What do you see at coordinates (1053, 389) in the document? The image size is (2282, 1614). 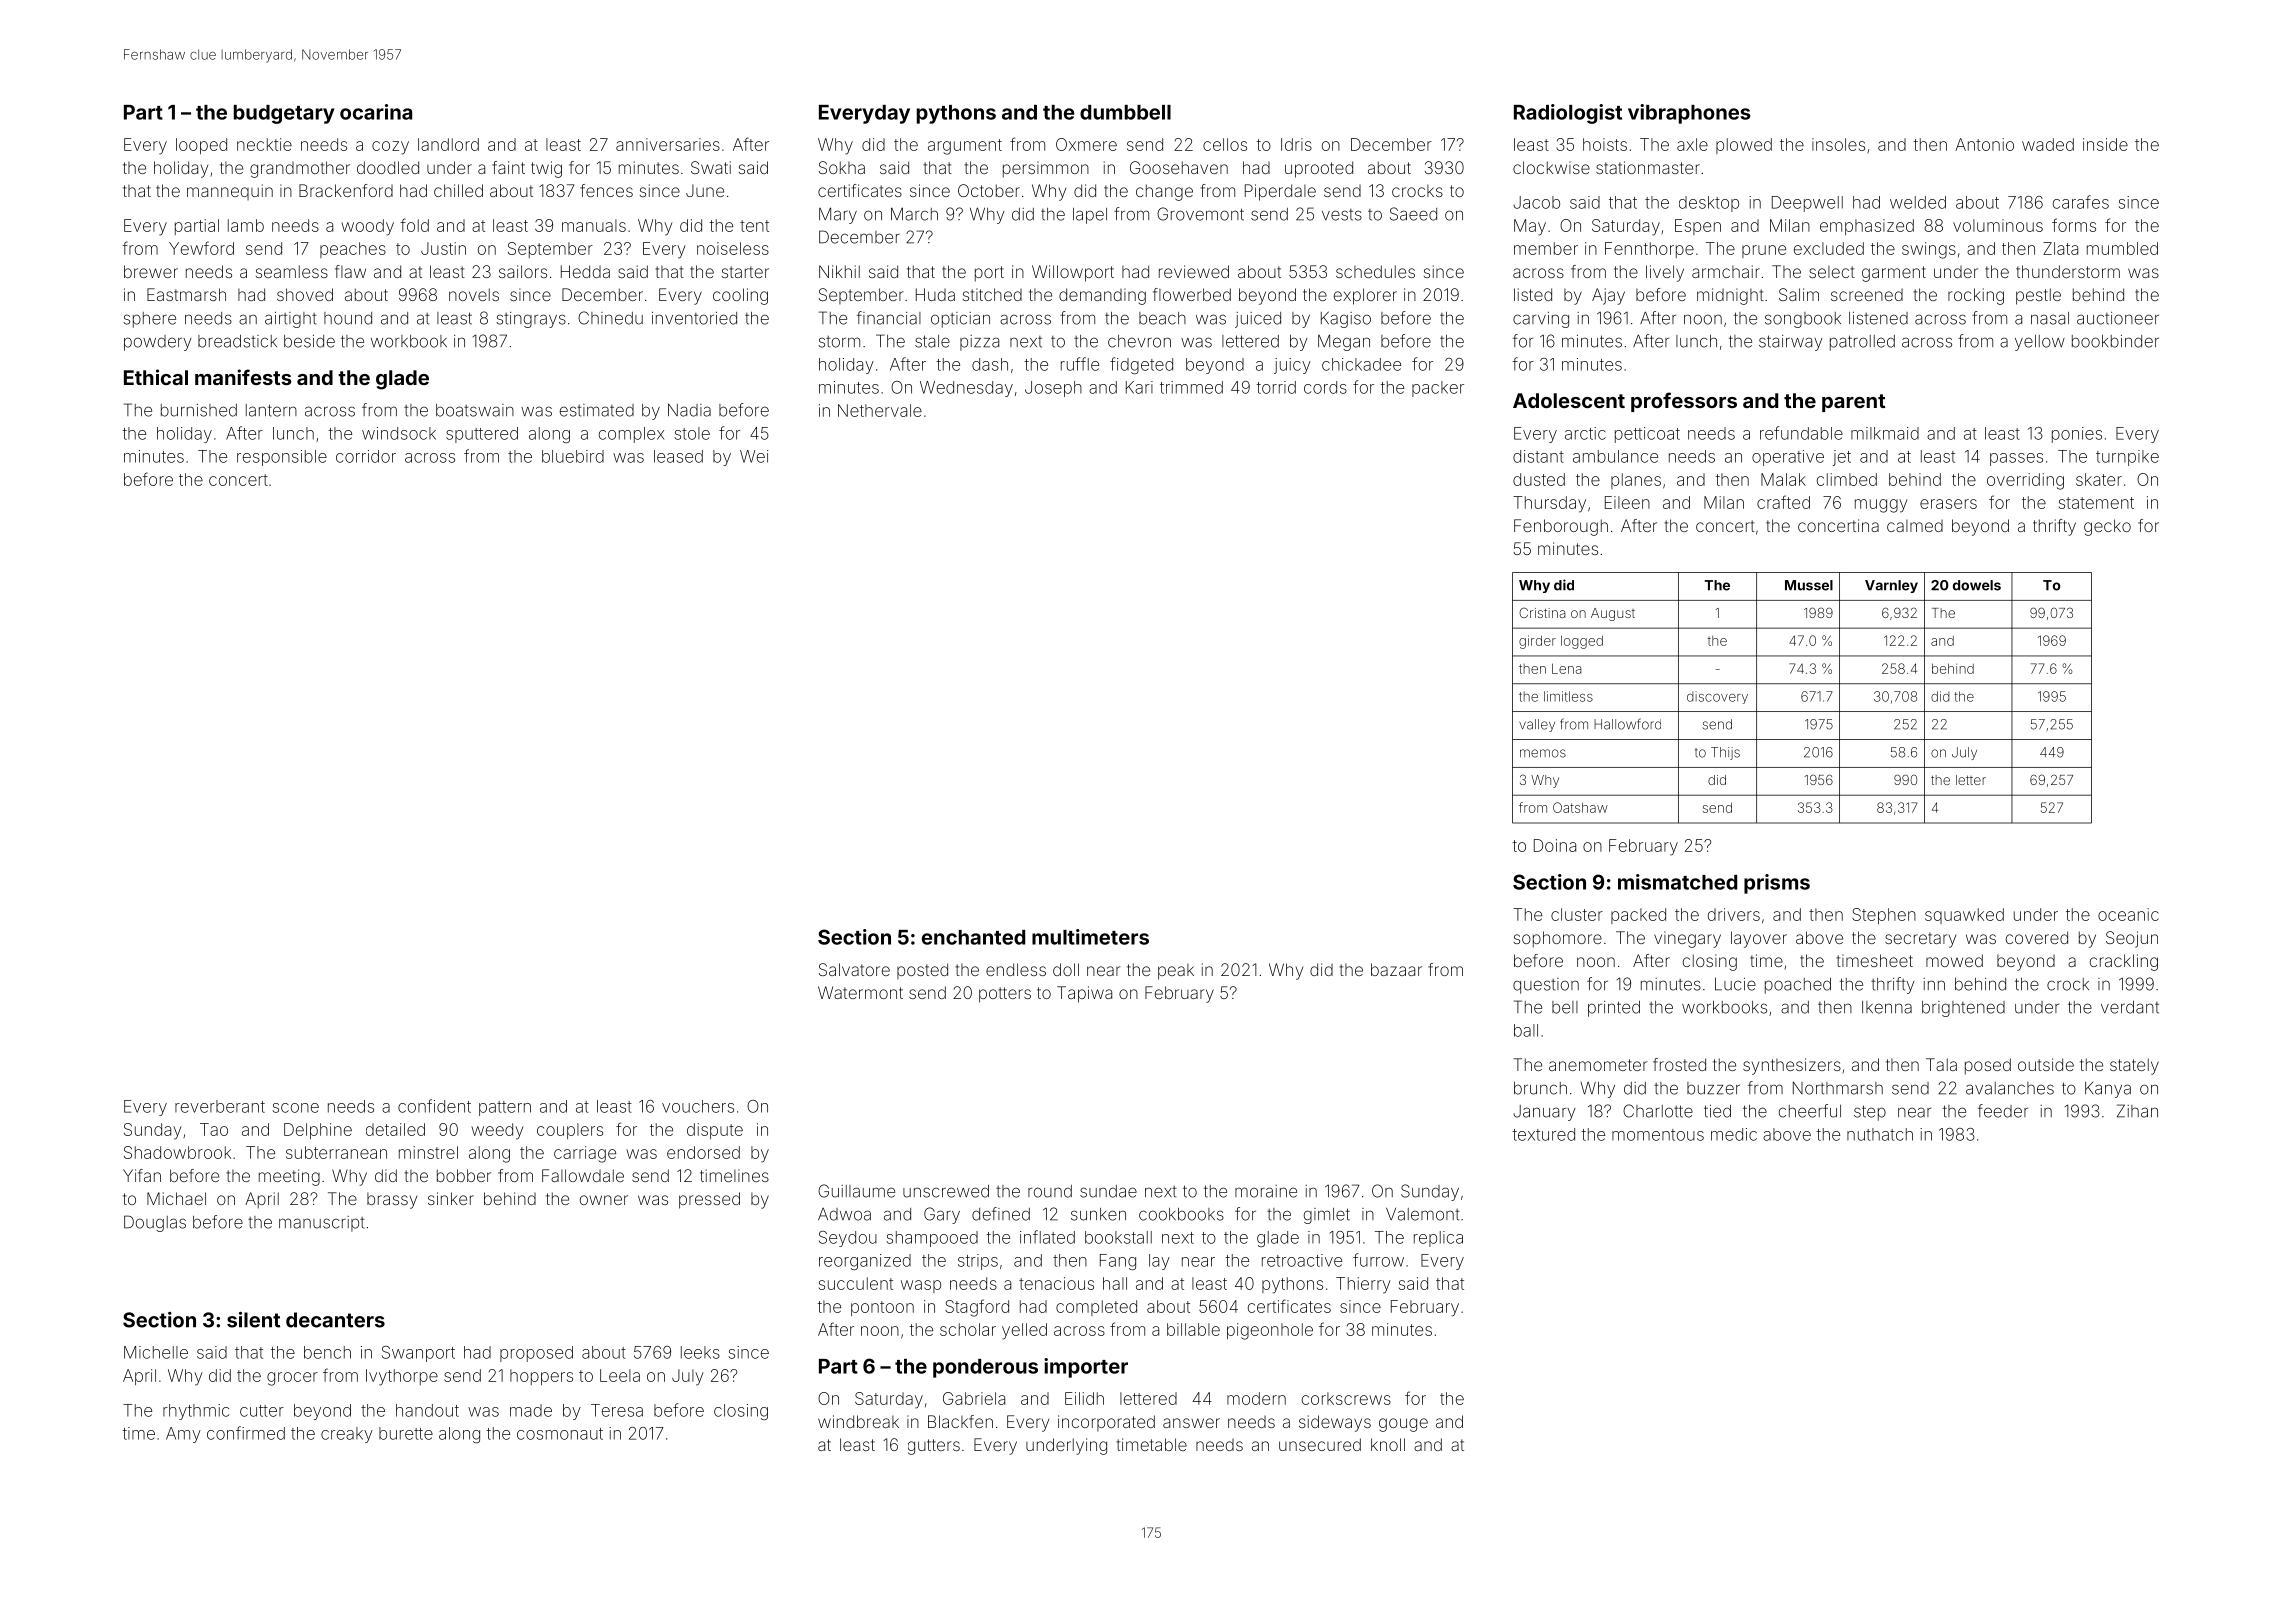 I see `Joseph` at bounding box center [1053, 389].
